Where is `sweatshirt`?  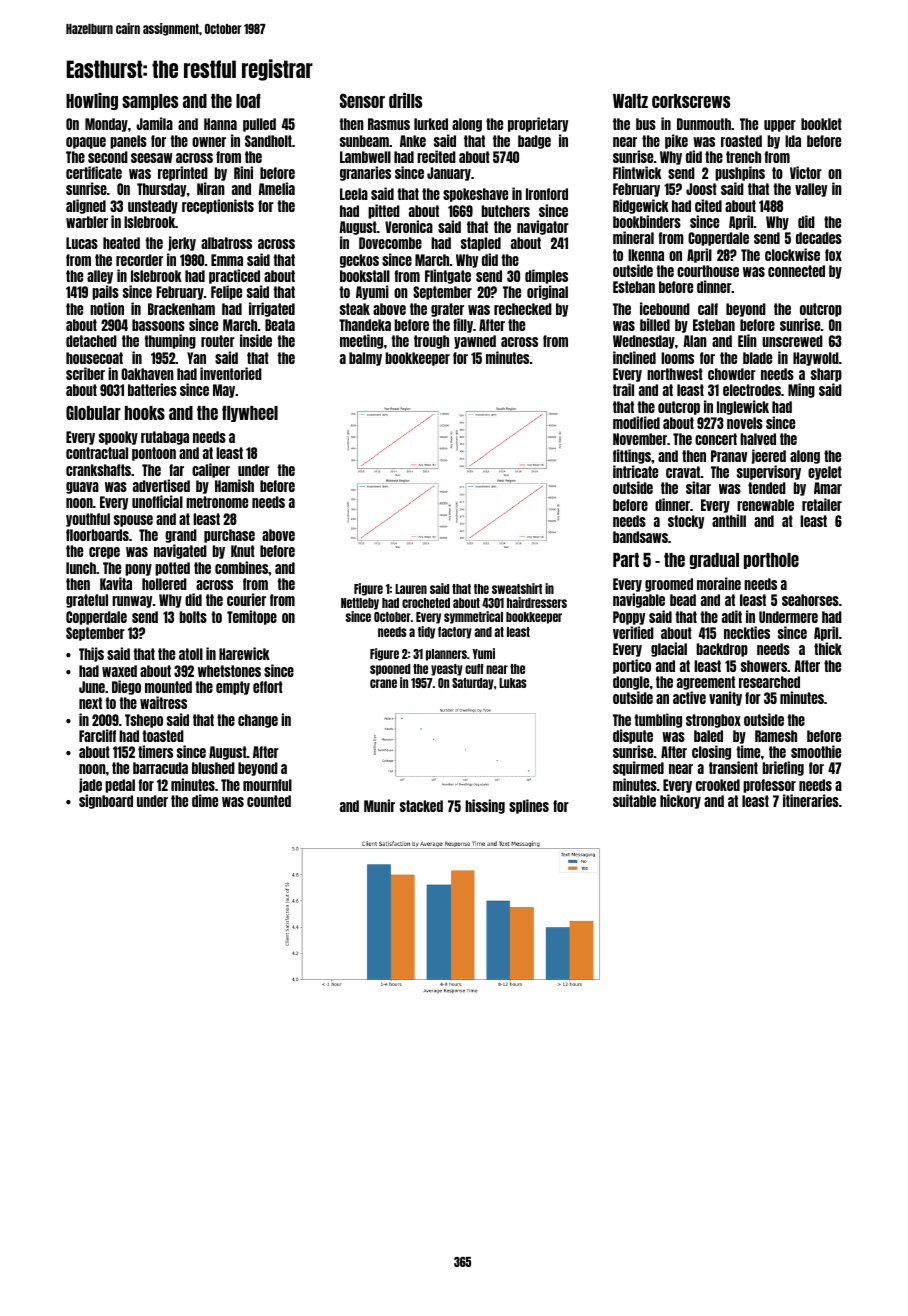 sweatshirt is located at coordinates (517, 588).
